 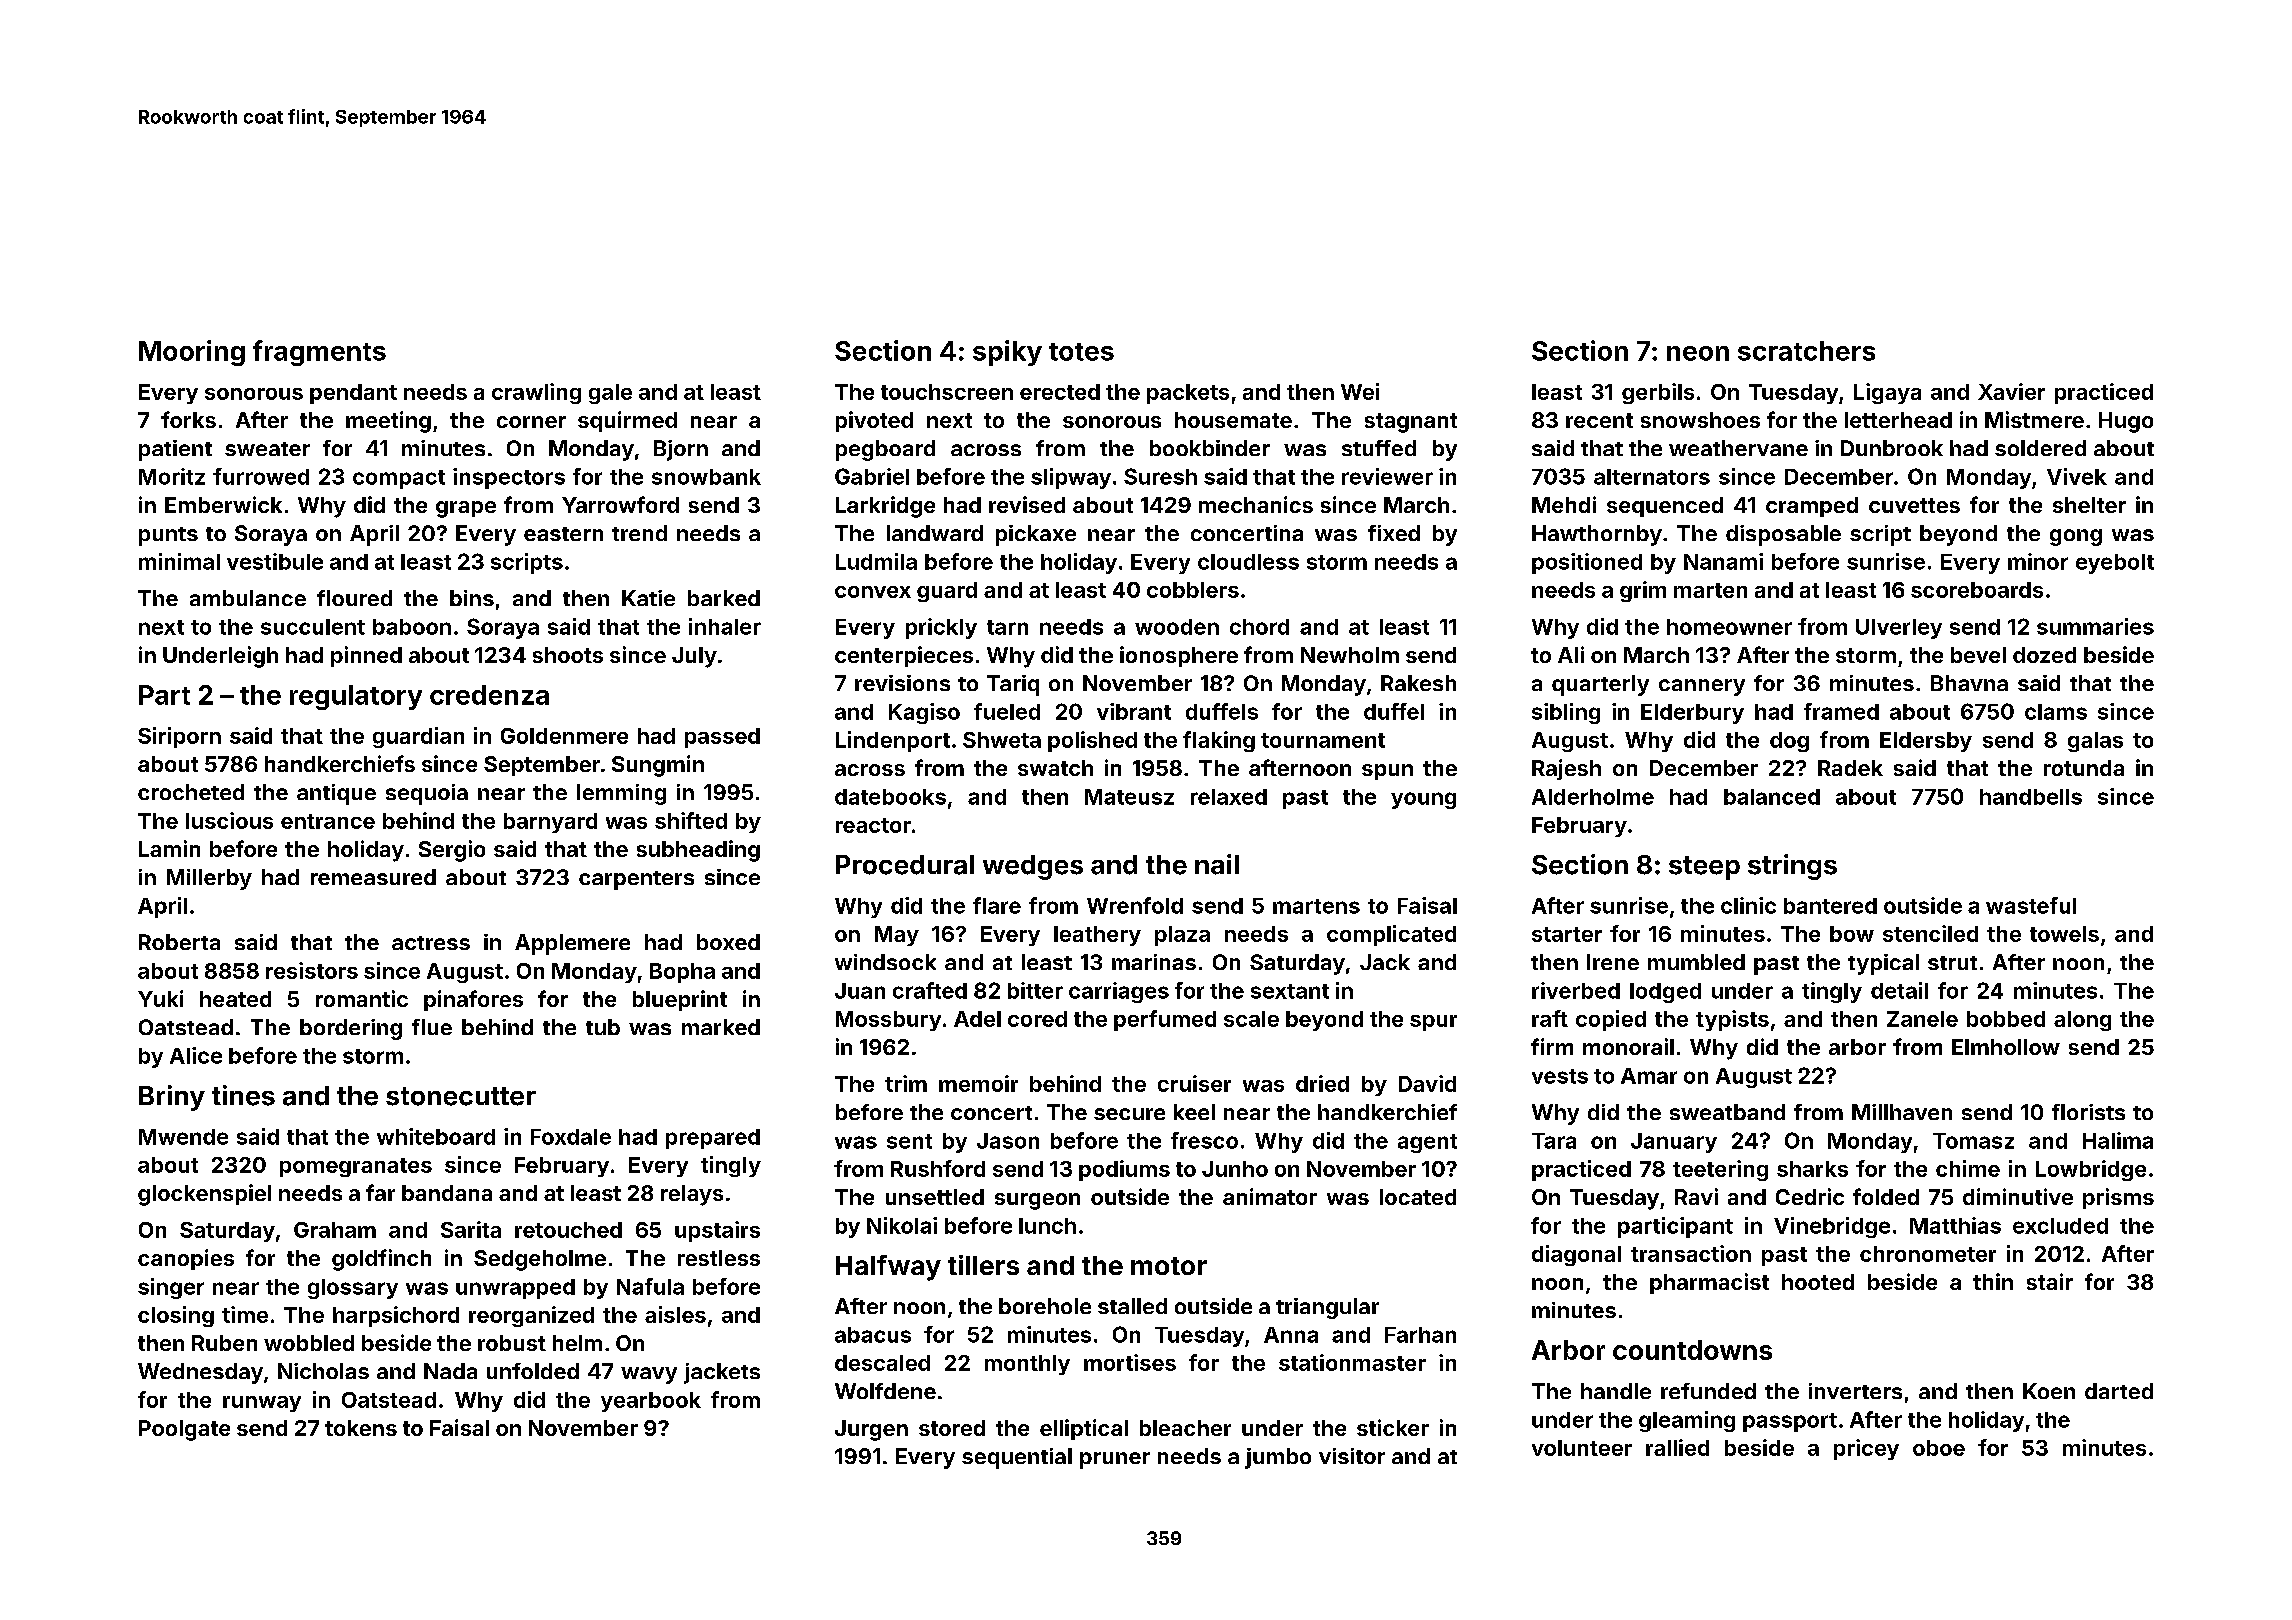 What do you see at coordinates (1007, 353) in the image?
I see `spiky` at bounding box center [1007, 353].
